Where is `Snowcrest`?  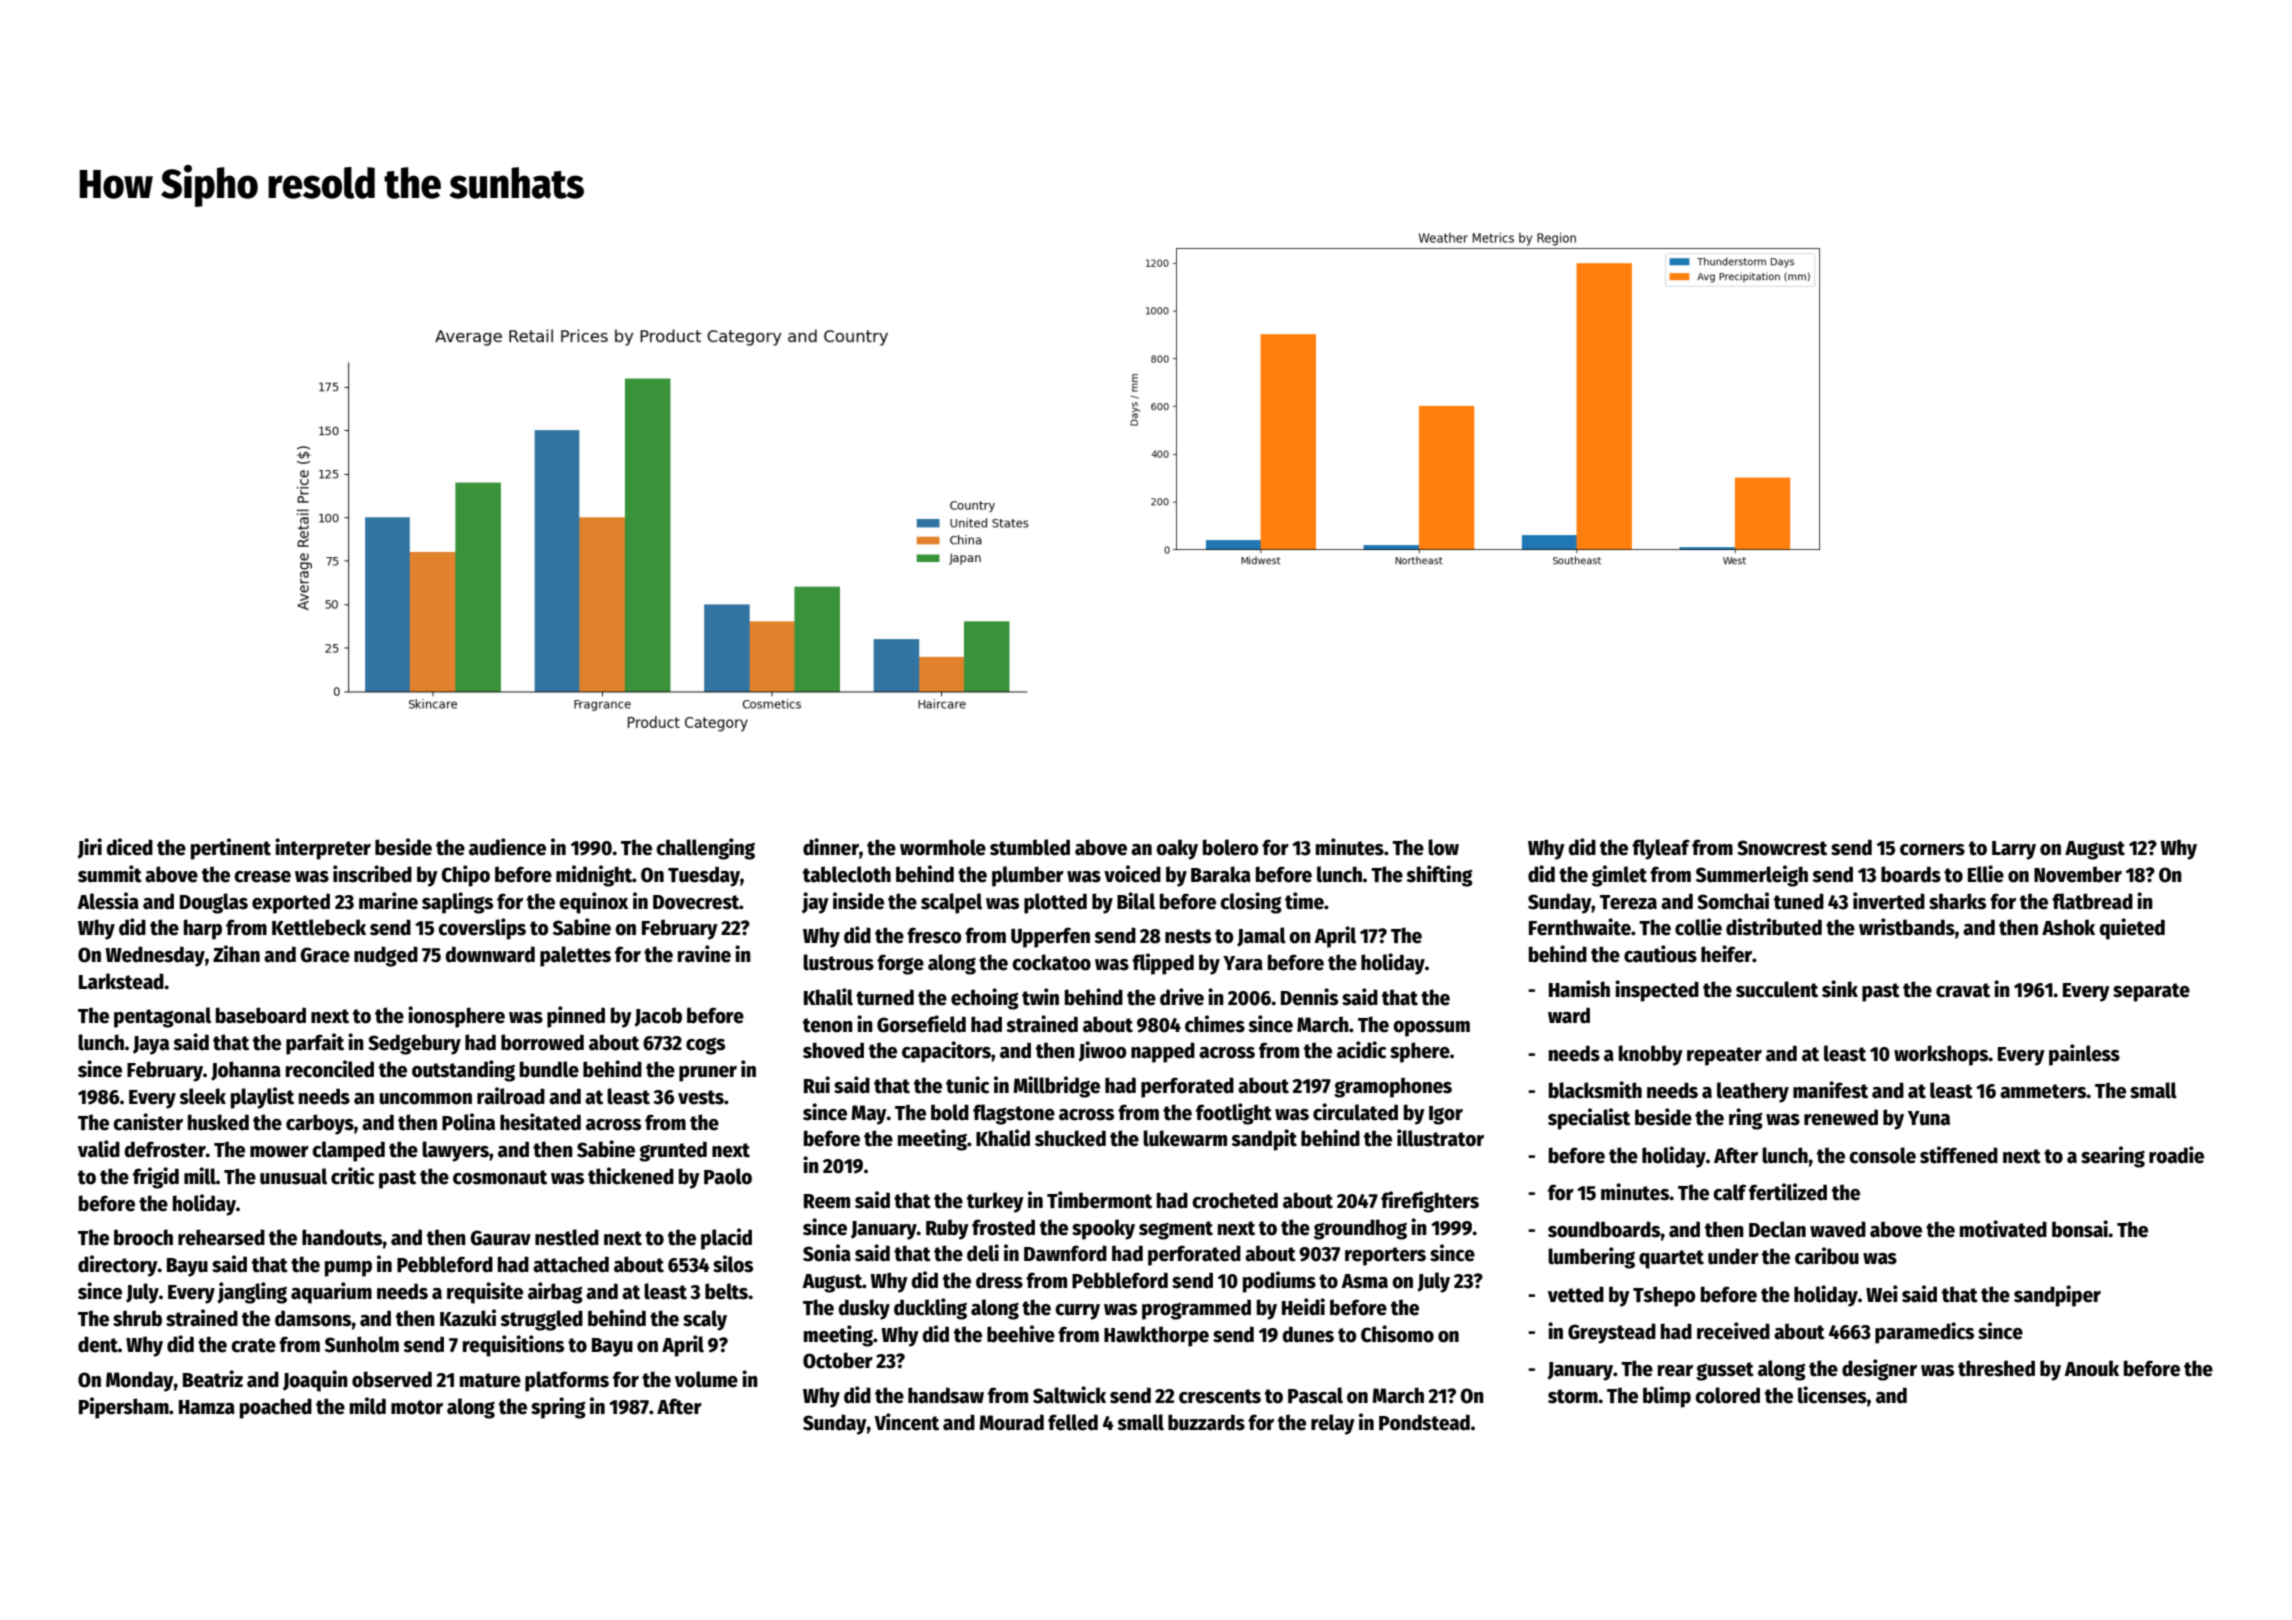
Snowcrest is located at coordinates (1782, 848).
